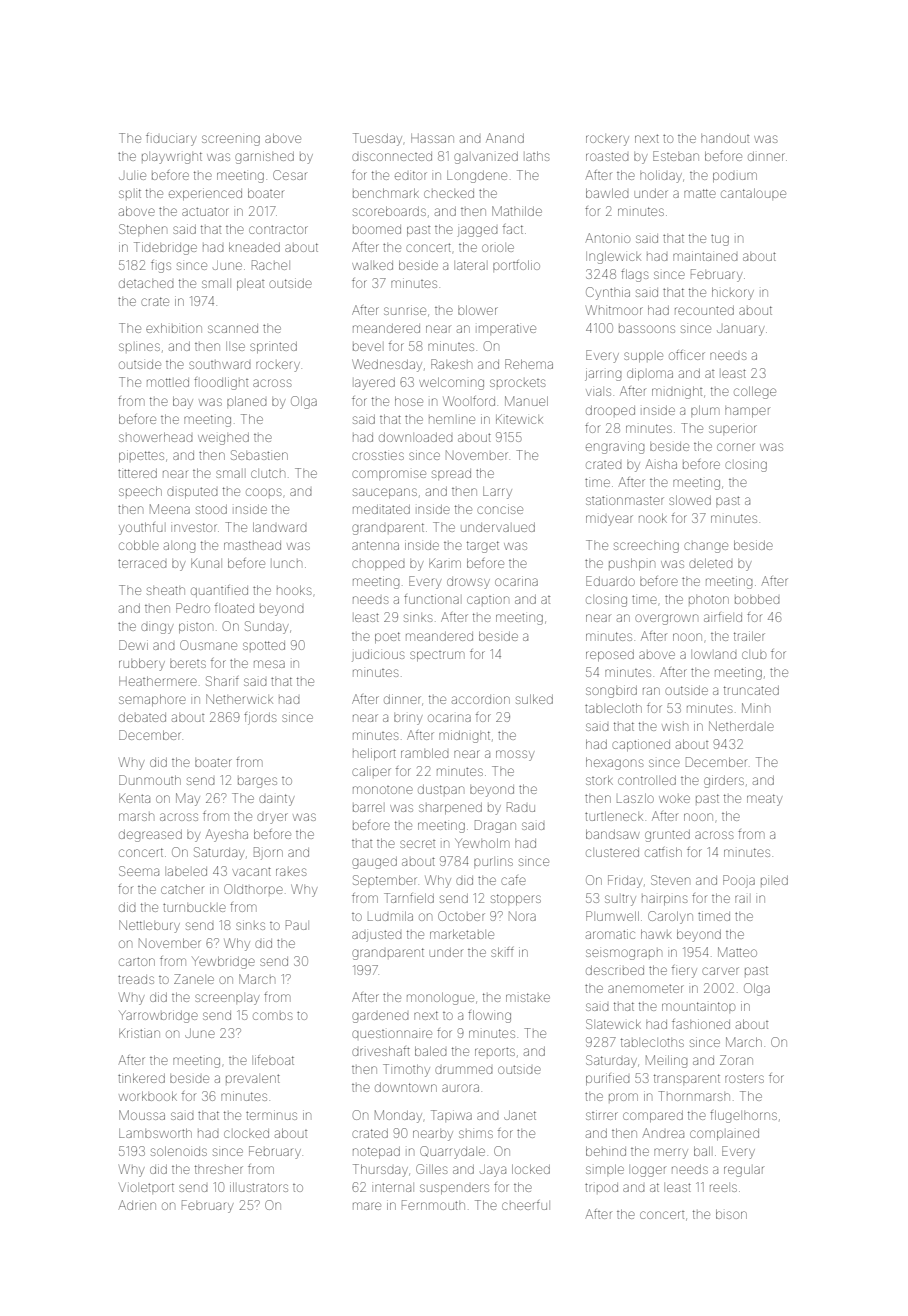  What do you see at coordinates (437, 656) in the screenshot?
I see `spectrum` at bounding box center [437, 656].
